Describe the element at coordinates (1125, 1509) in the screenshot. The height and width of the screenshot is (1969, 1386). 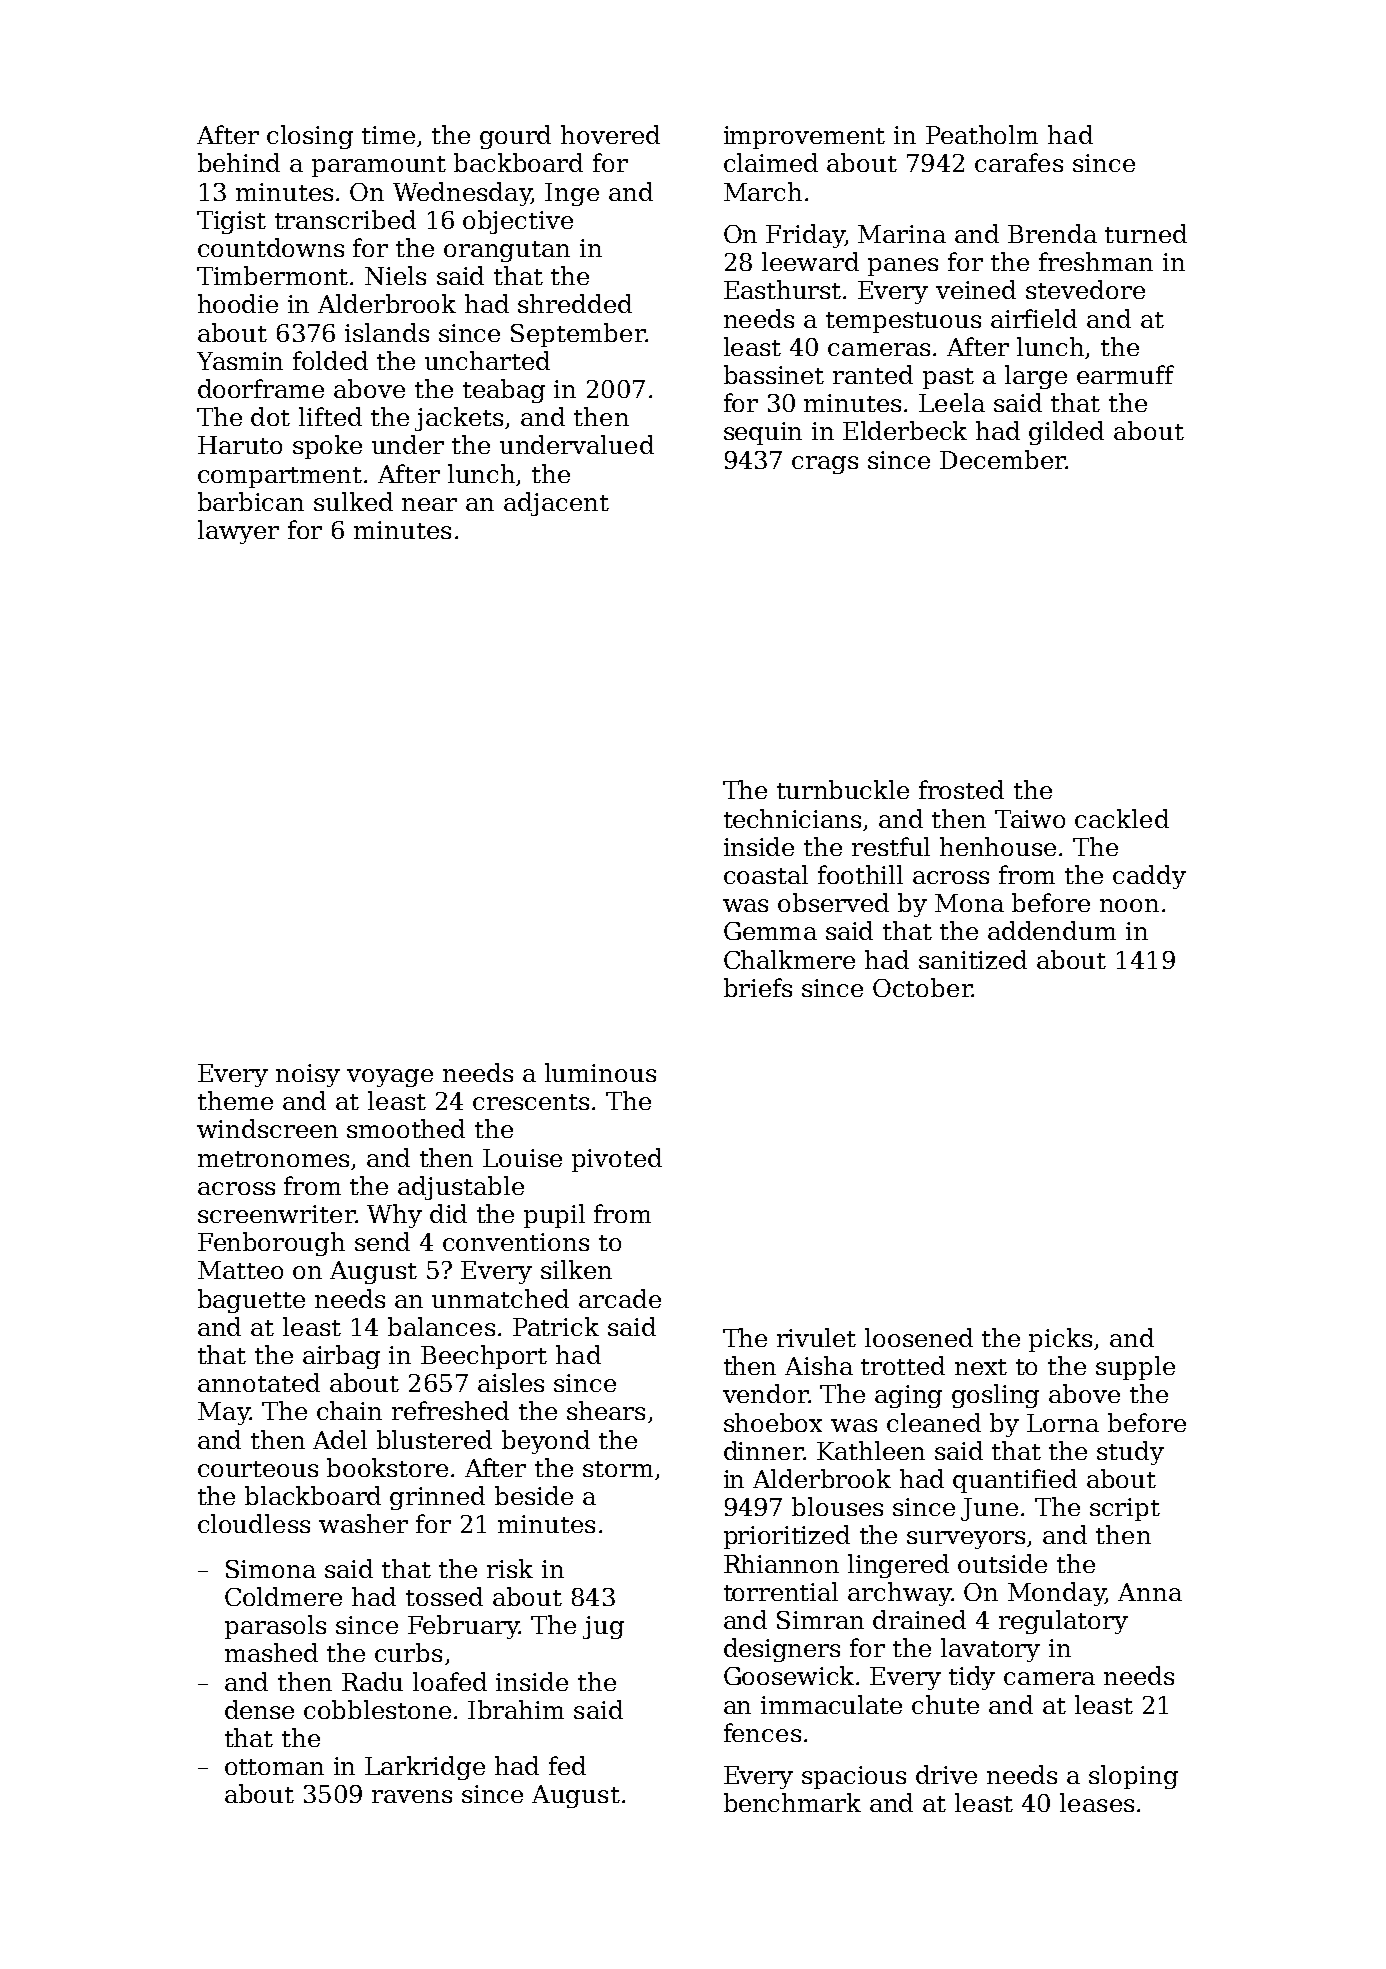
I see `script` at that location.
